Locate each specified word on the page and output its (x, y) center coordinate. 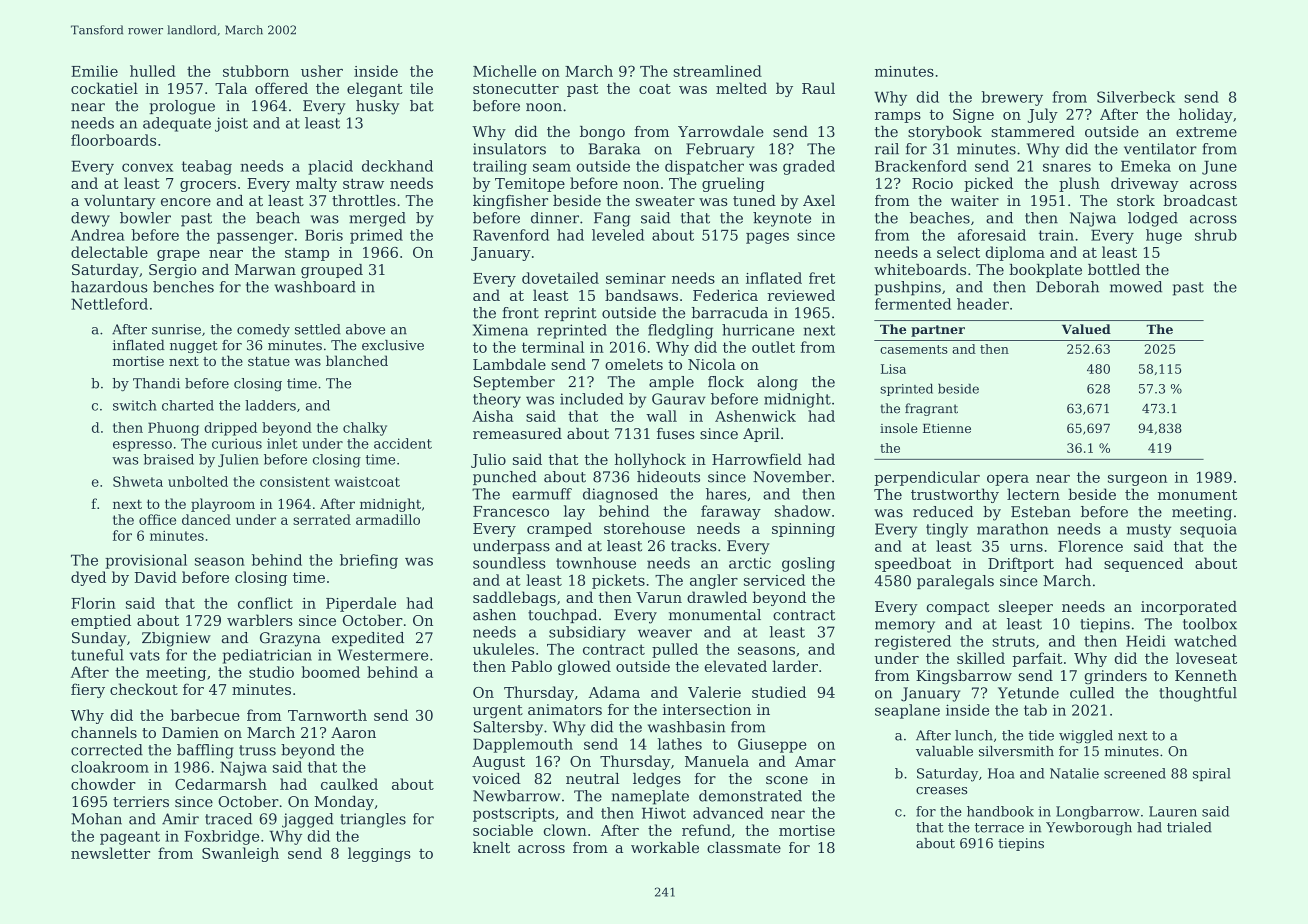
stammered (1033, 131)
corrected (107, 750)
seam (552, 167)
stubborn (256, 71)
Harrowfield (757, 459)
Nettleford (109, 304)
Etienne (947, 428)
